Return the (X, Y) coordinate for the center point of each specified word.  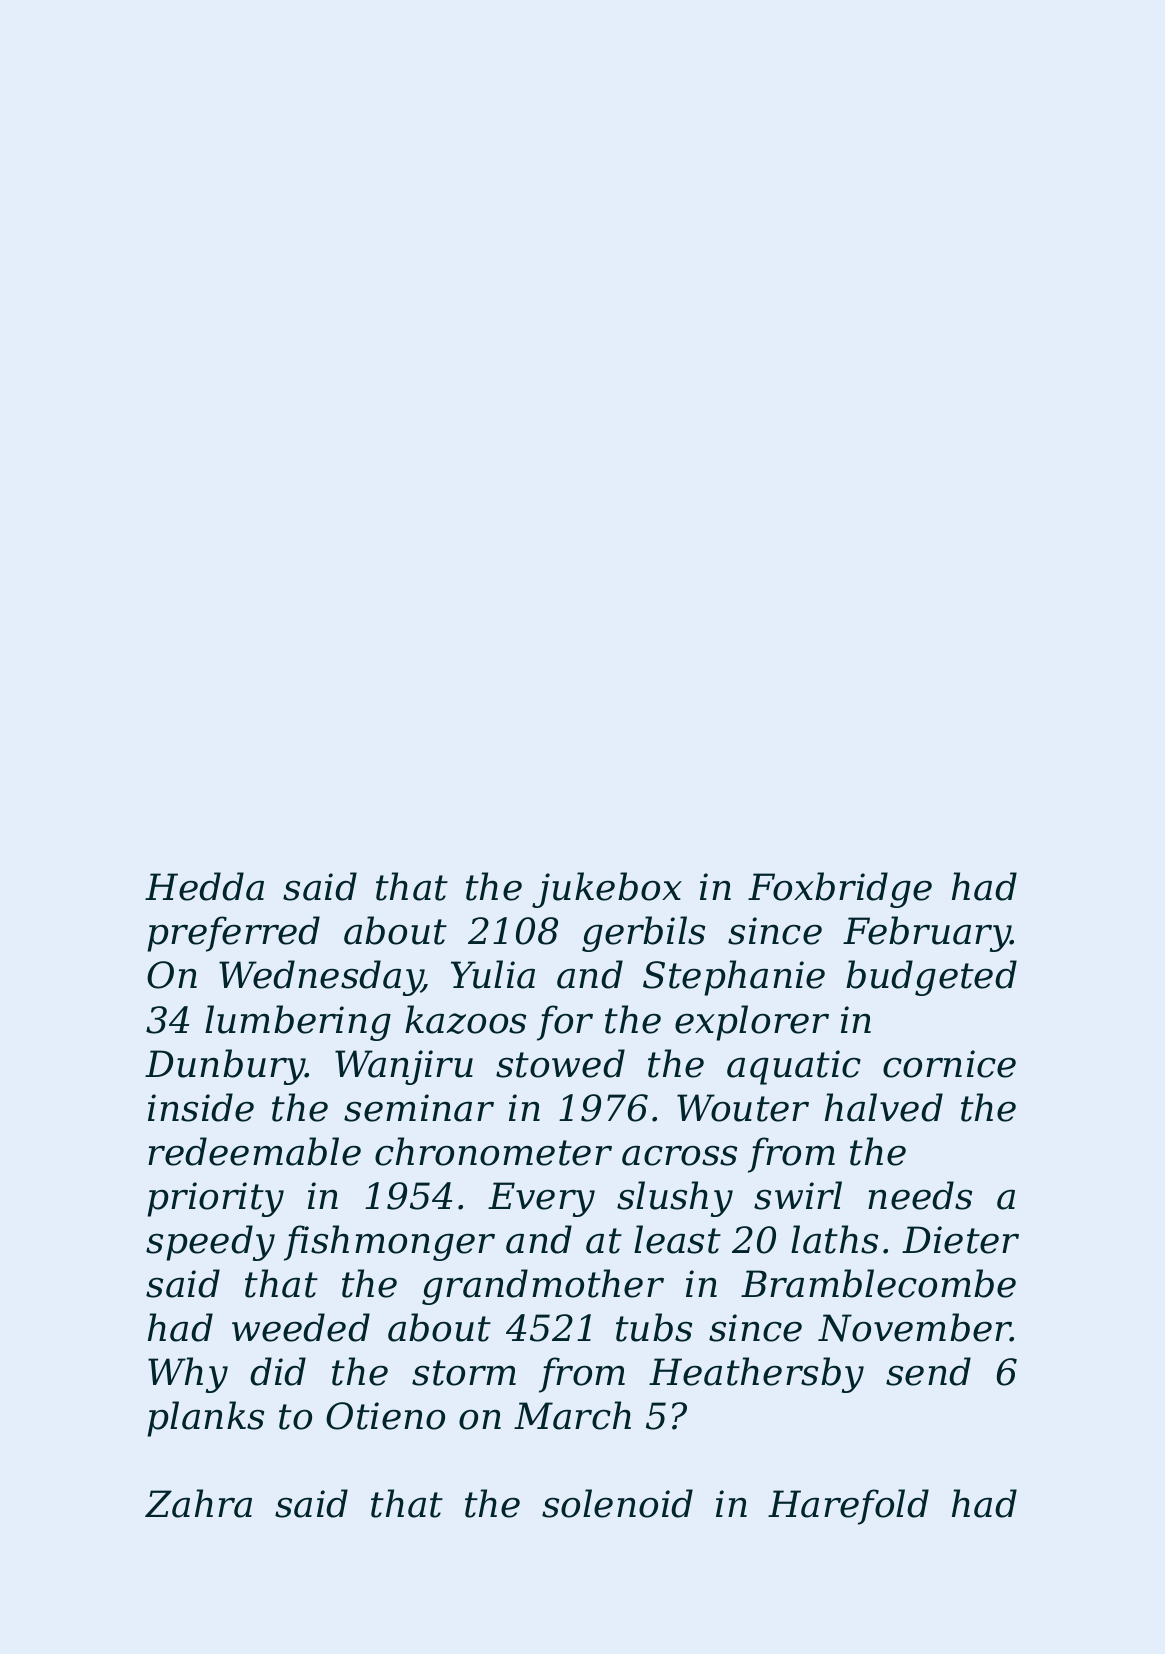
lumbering (298, 1023)
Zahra (198, 1503)
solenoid (617, 1503)
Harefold (848, 1507)
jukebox (607, 890)
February (927, 934)
